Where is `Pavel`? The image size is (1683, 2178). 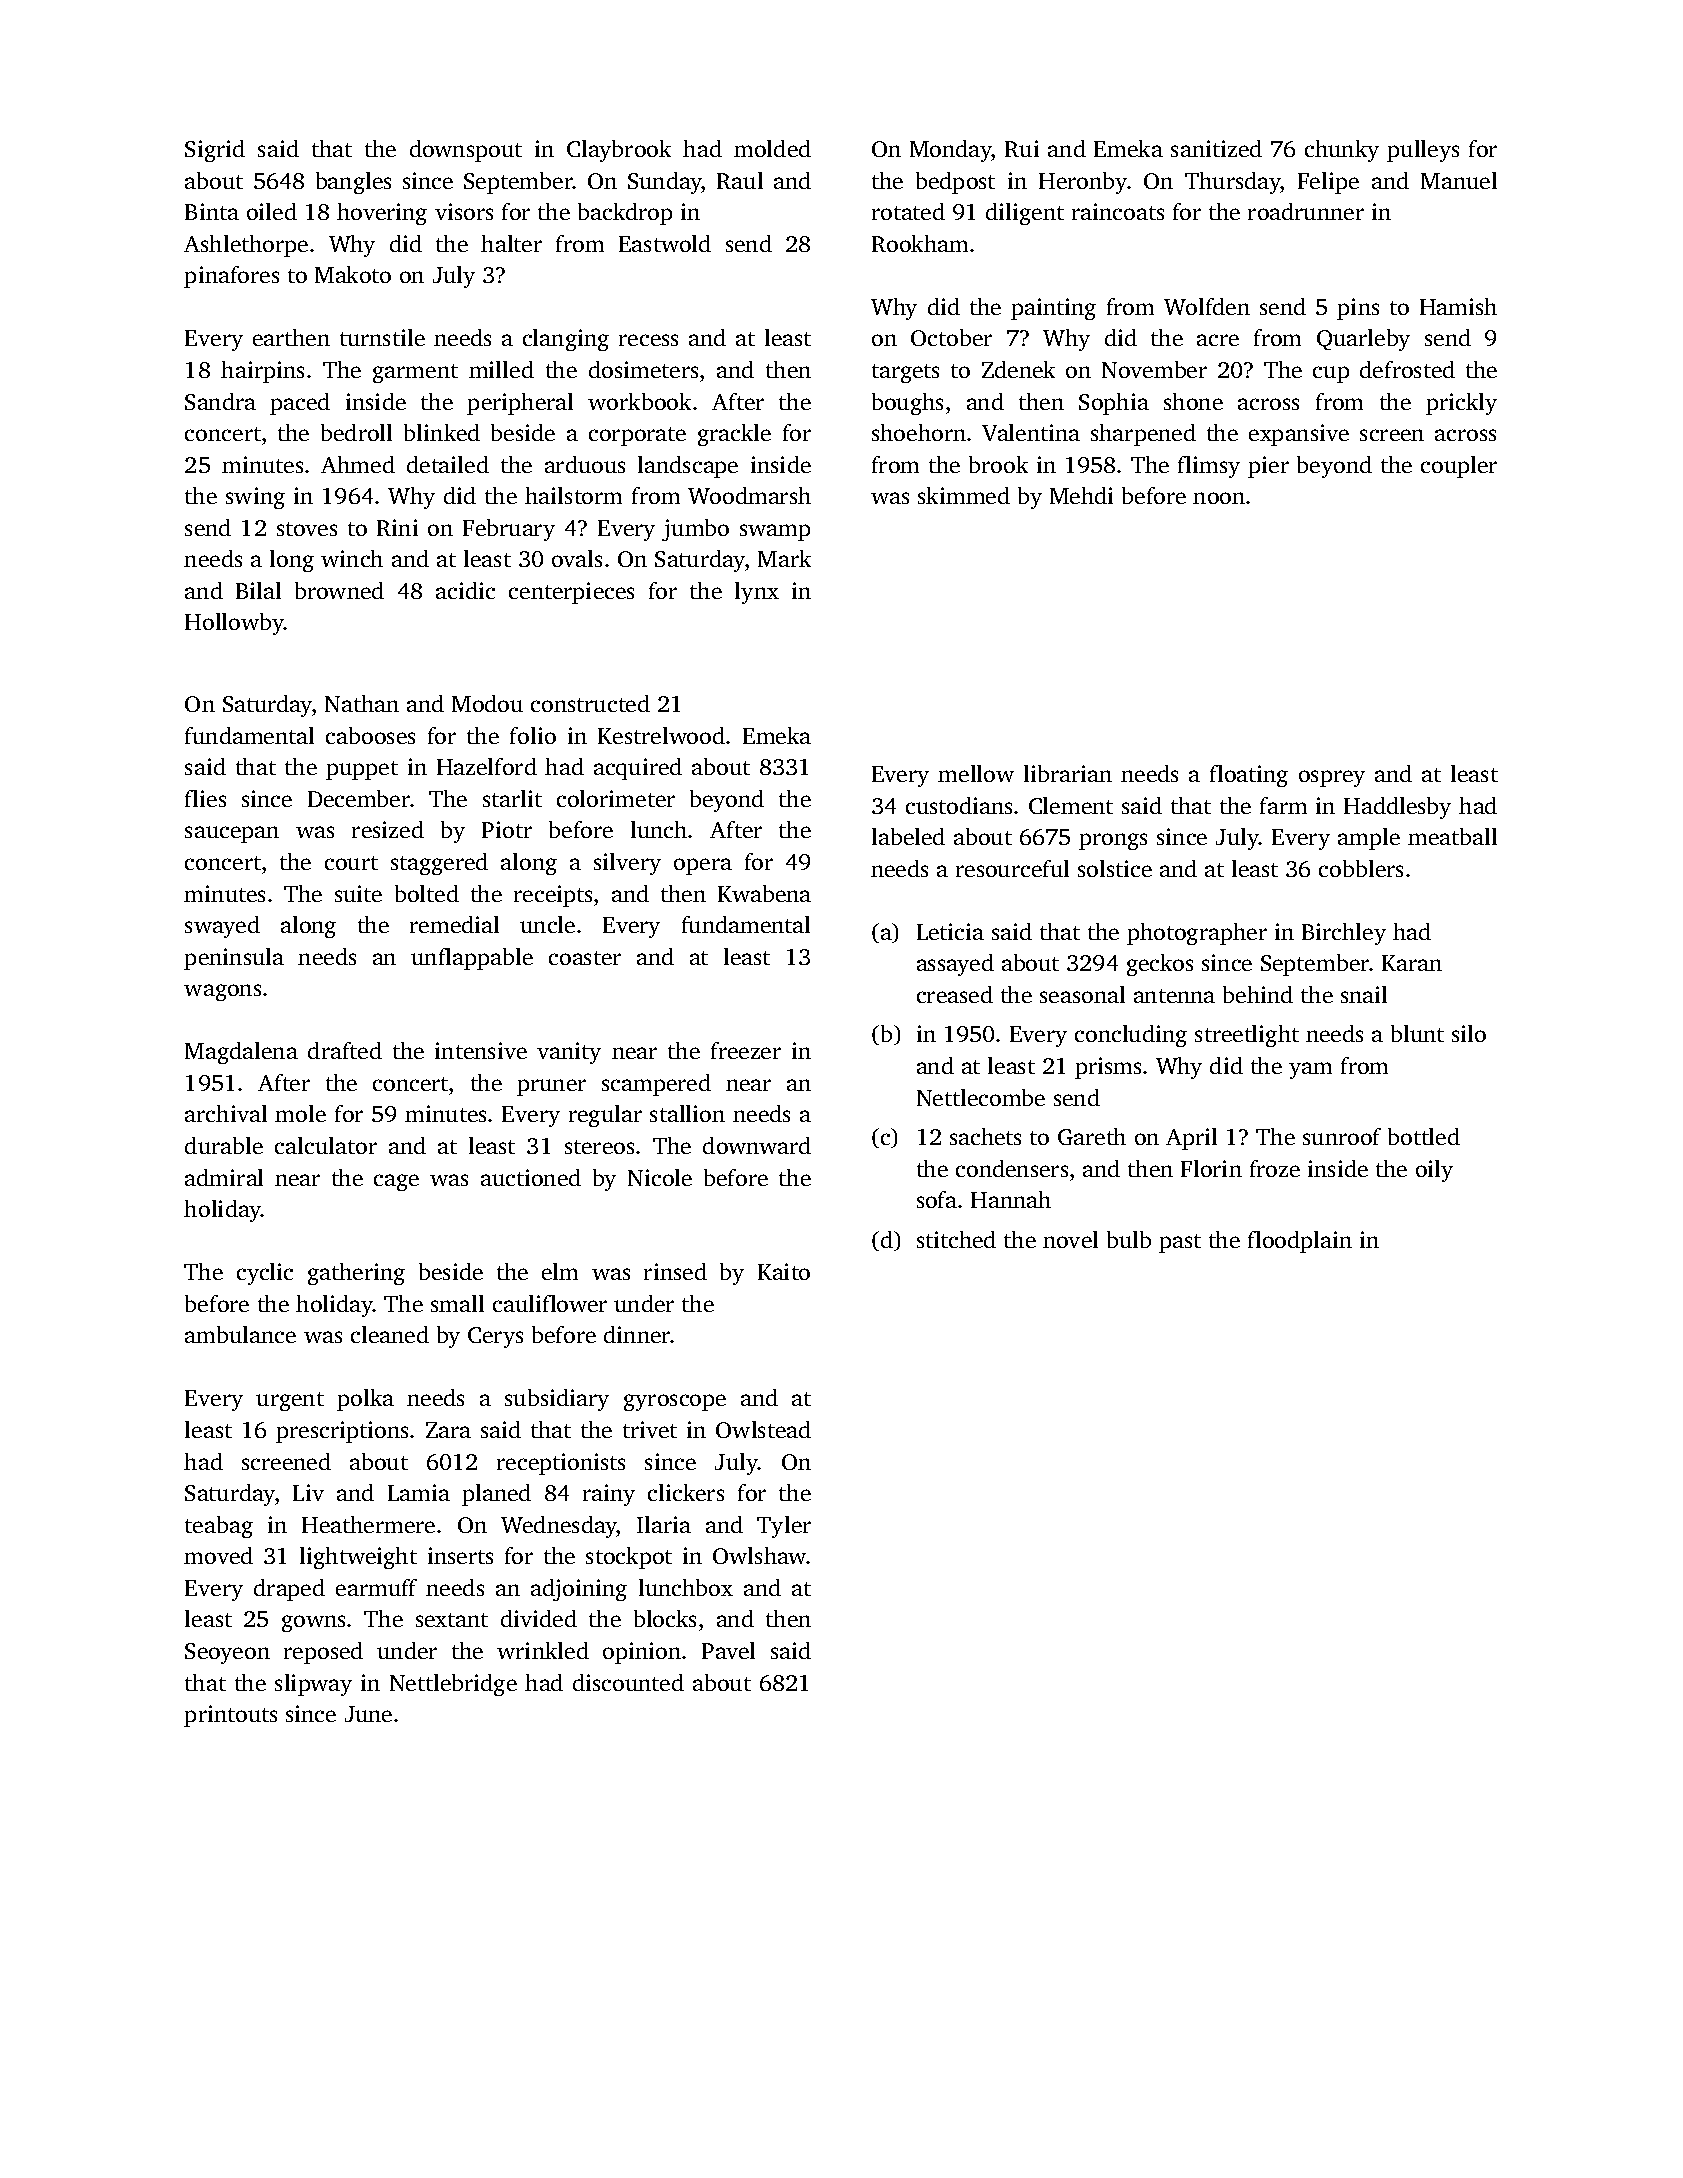
Pavel is located at coordinates (728, 1650).
